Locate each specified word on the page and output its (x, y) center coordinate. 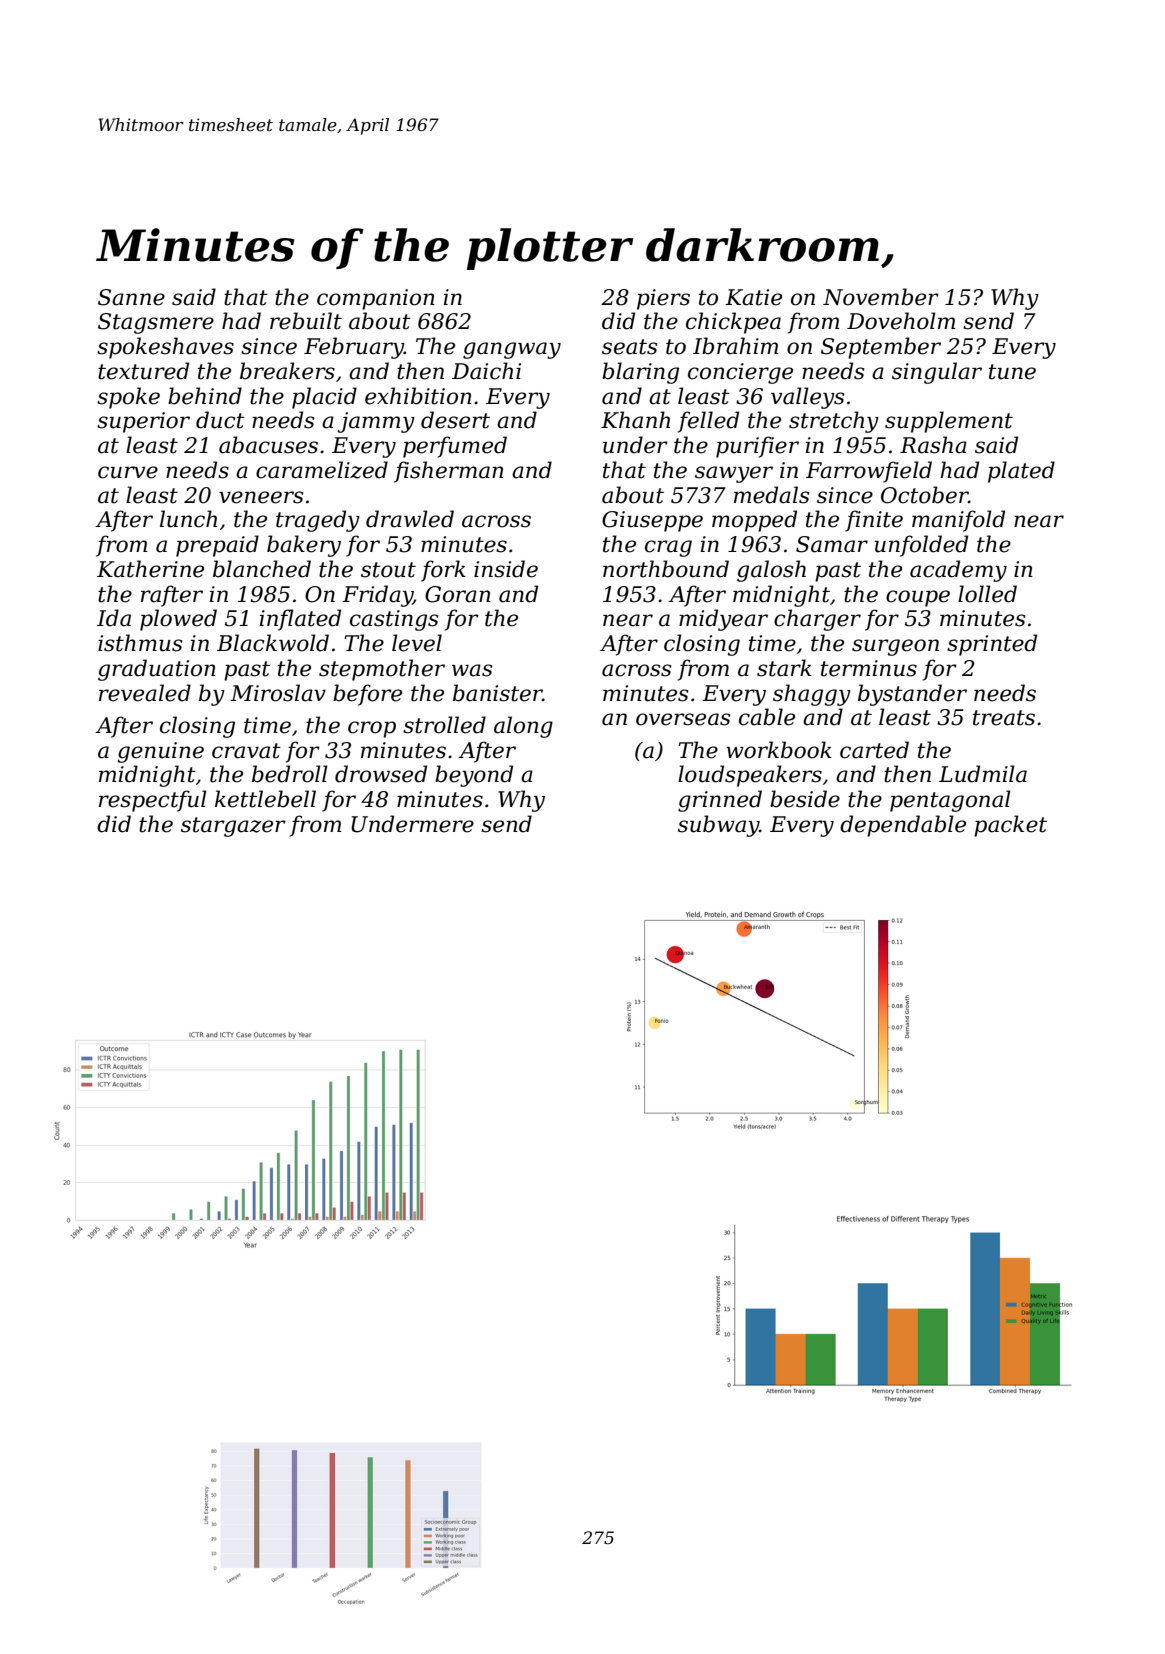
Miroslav (278, 693)
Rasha (933, 445)
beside (805, 799)
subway (718, 826)
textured (143, 371)
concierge (740, 373)
